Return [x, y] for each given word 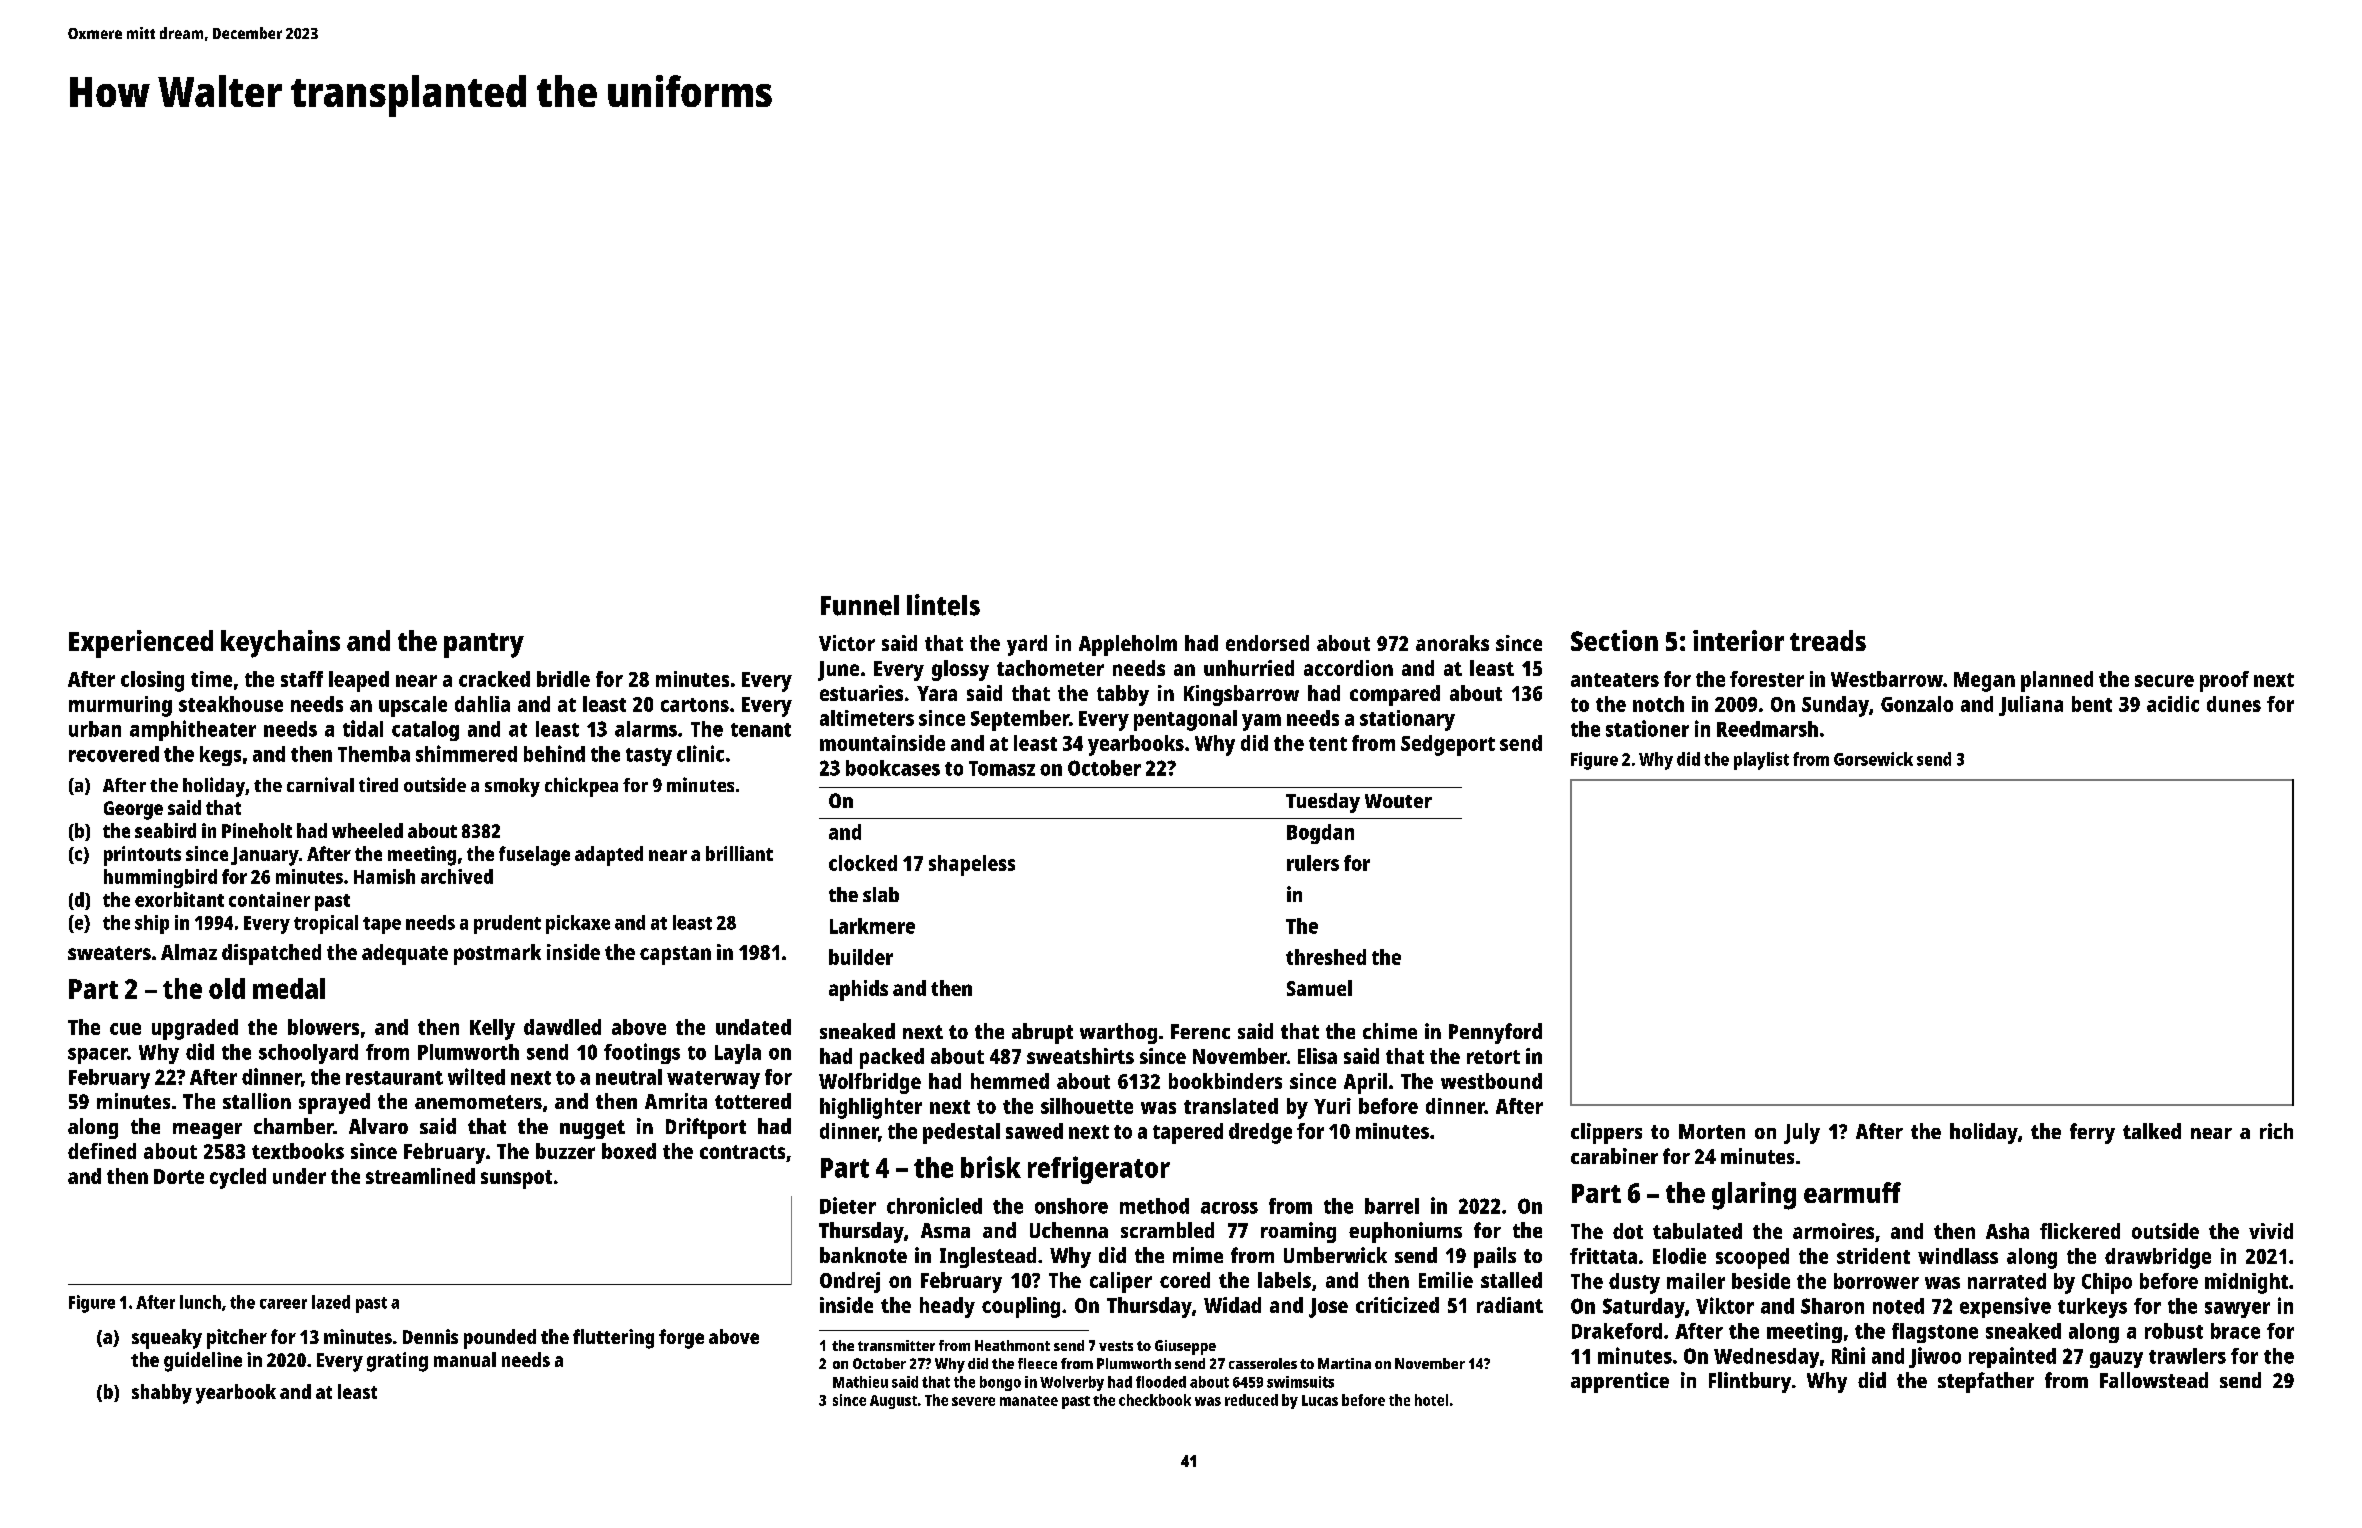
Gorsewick [1873, 759]
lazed [331, 1302]
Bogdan [1320, 834]
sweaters [109, 953]
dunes [2234, 704]
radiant [1510, 1305]
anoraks [1452, 643]
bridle [563, 679]
